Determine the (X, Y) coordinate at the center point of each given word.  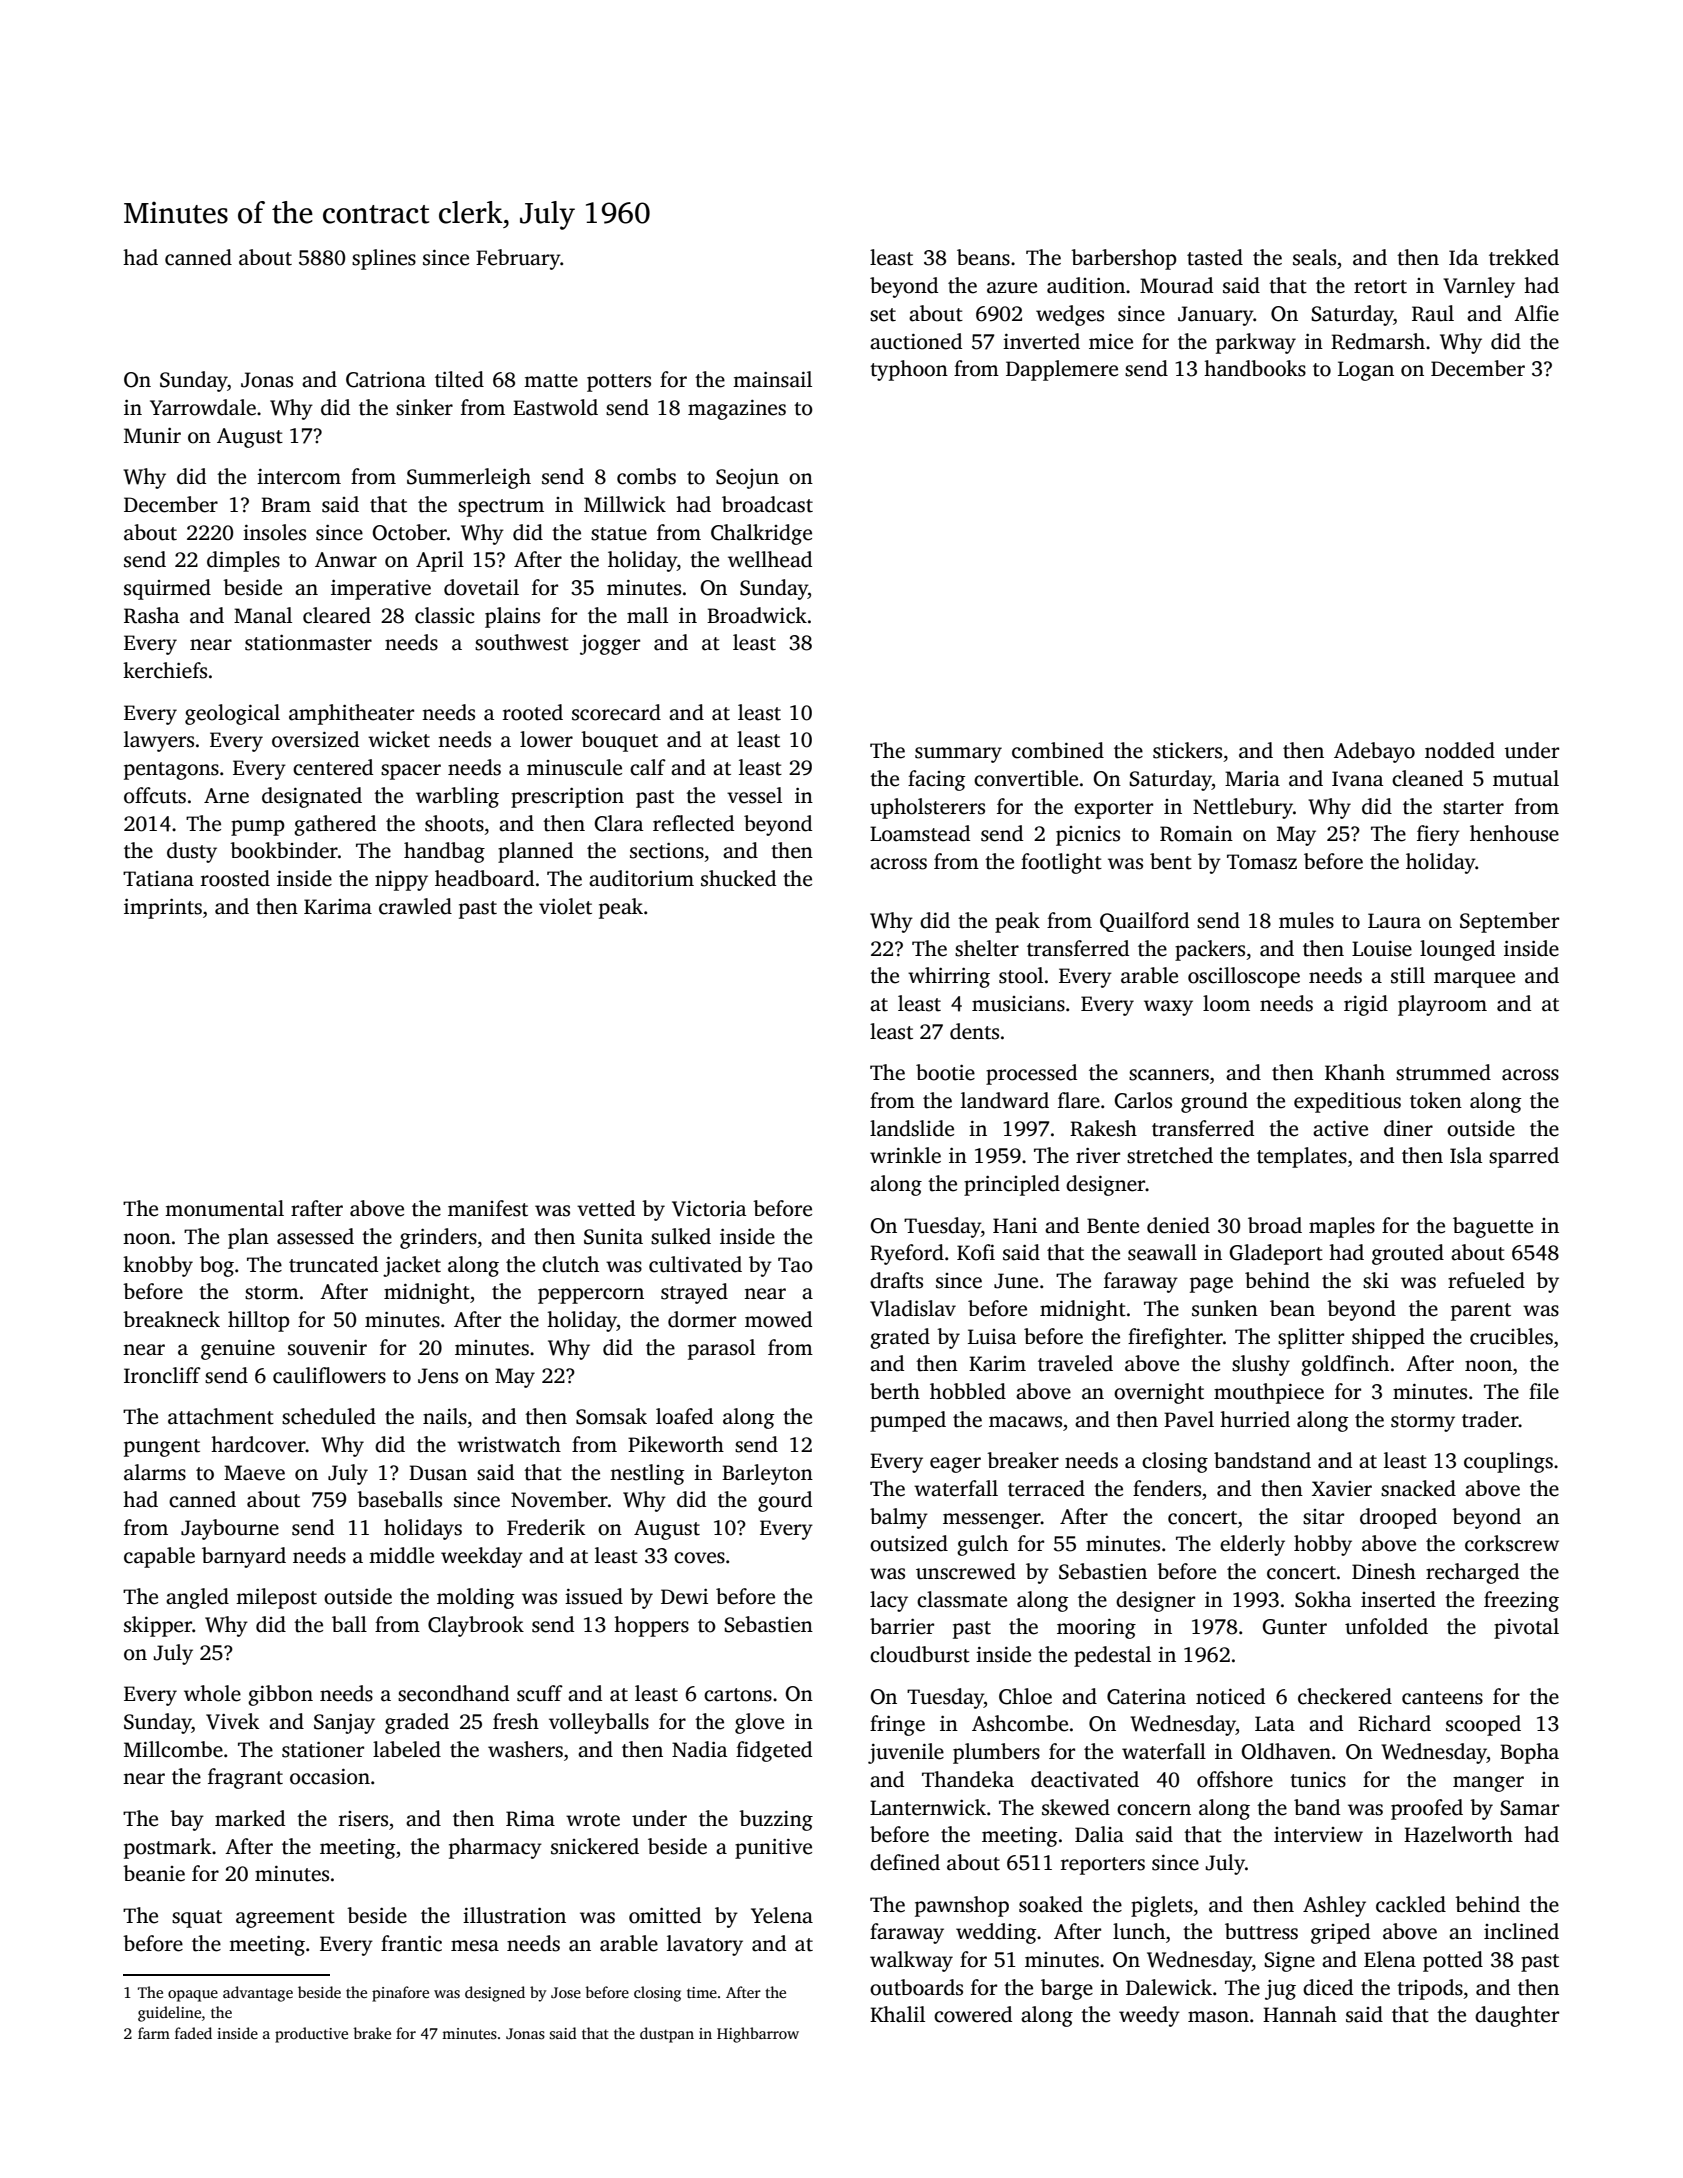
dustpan (667, 2035)
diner (1408, 1128)
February (518, 259)
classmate (962, 1599)
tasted (1215, 257)
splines (384, 259)
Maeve (254, 1473)
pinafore (400, 1994)
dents (974, 1031)
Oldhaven (1286, 1751)
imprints (163, 909)
